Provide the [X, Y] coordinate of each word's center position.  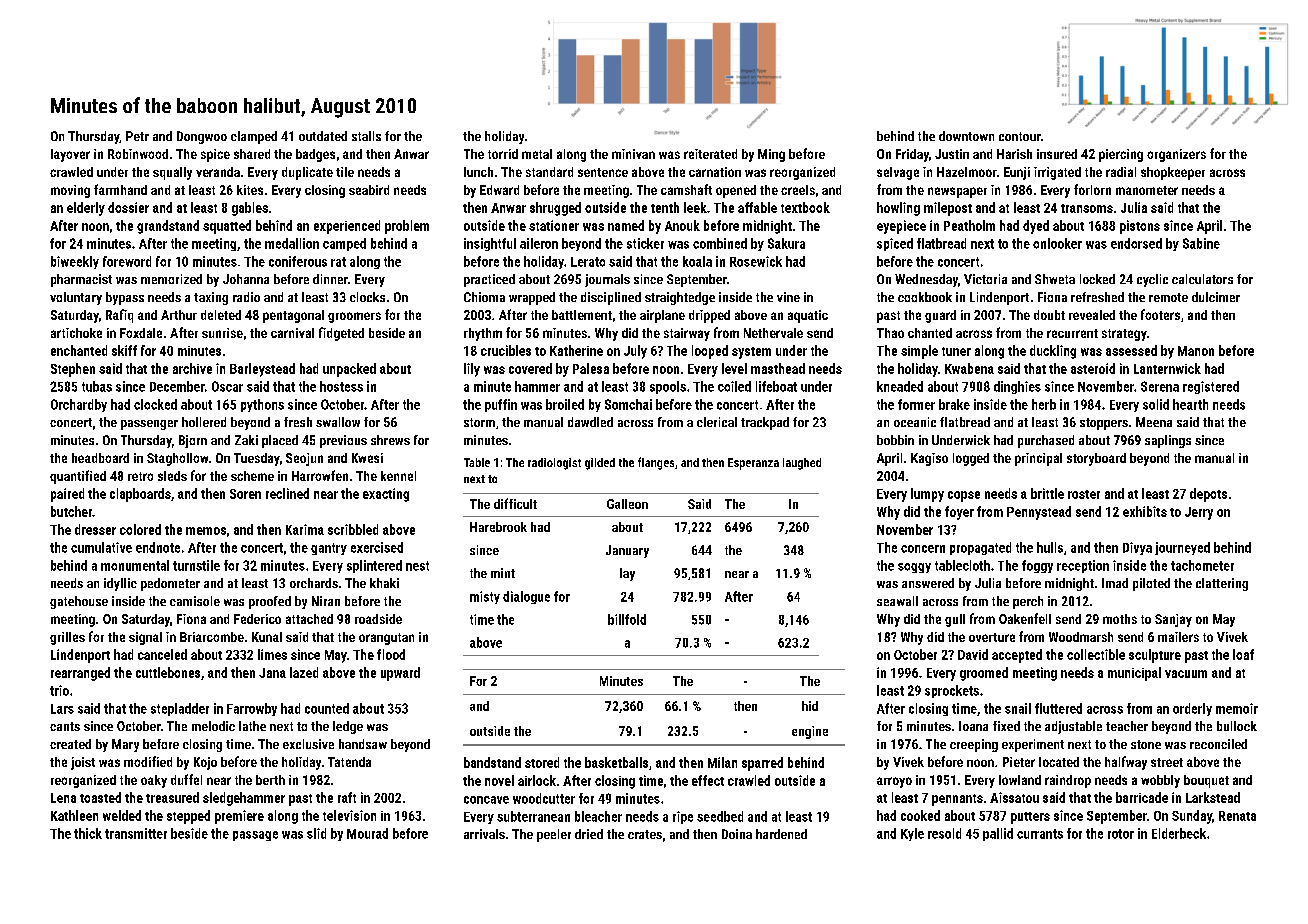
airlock [537, 780]
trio [59, 690]
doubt [1049, 315]
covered [530, 368]
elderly [86, 209]
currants [1040, 834]
